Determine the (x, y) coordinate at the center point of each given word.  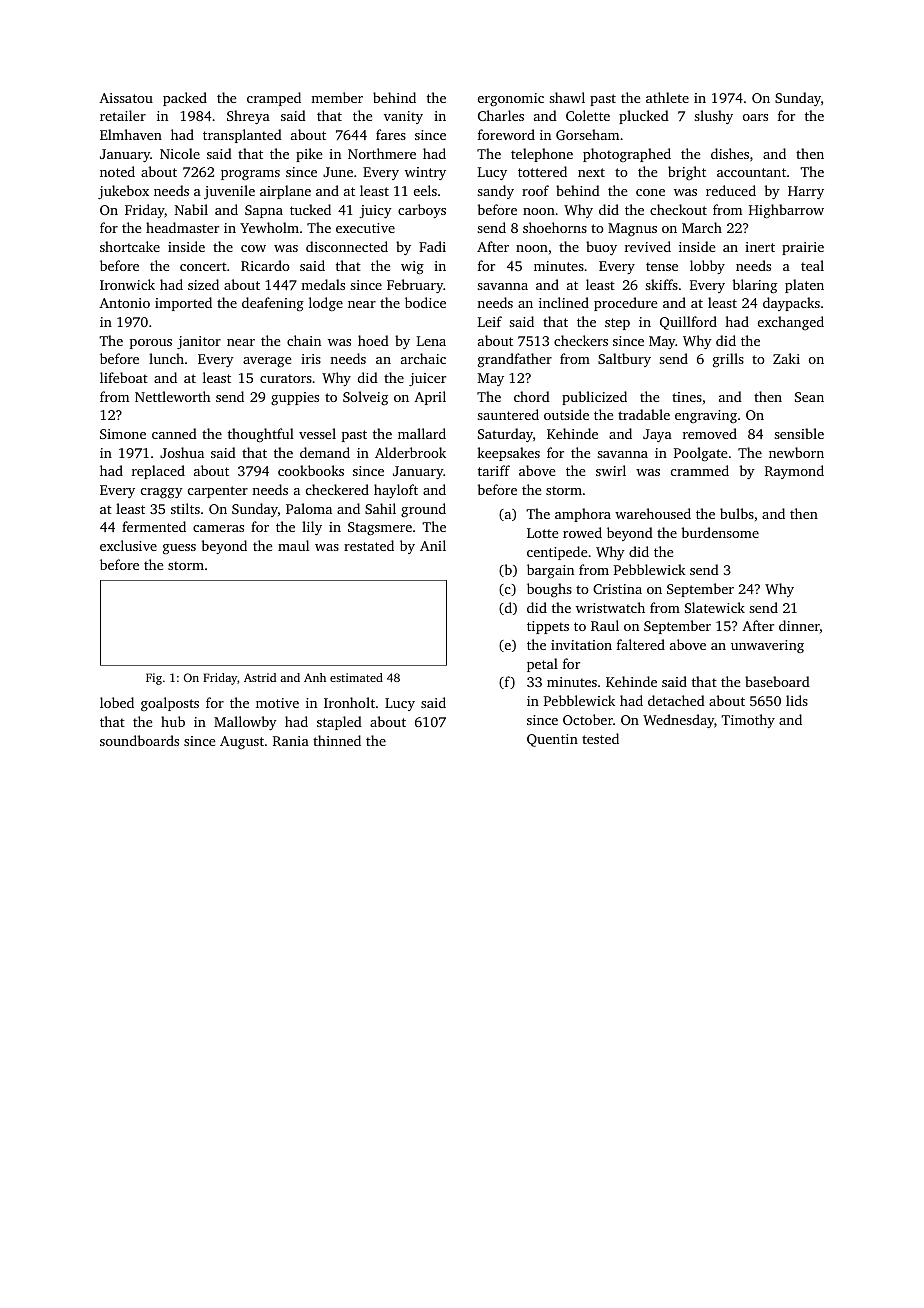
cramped (274, 99)
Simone (123, 434)
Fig (154, 679)
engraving (706, 416)
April (430, 398)
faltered (641, 644)
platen (804, 286)
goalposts (170, 704)
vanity (403, 117)
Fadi (432, 246)
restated (369, 545)
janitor (199, 342)
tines (687, 397)
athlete (667, 97)
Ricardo (265, 265)
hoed (373, 340)
